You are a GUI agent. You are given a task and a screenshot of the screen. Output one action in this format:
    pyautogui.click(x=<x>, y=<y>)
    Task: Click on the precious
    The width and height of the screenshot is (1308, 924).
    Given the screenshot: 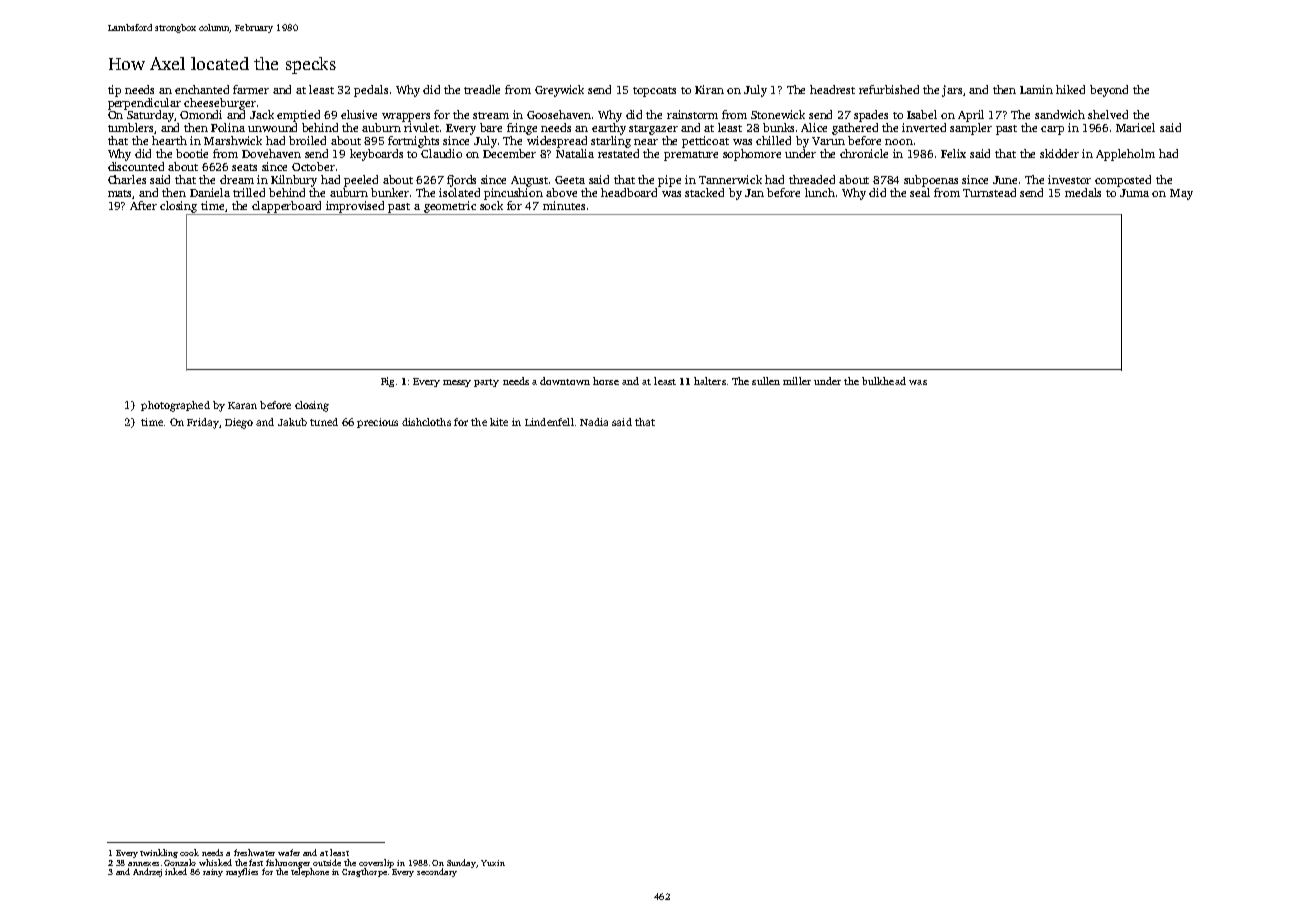 What is the action you would take?
    pyautogui.click(x=377, y=423)
